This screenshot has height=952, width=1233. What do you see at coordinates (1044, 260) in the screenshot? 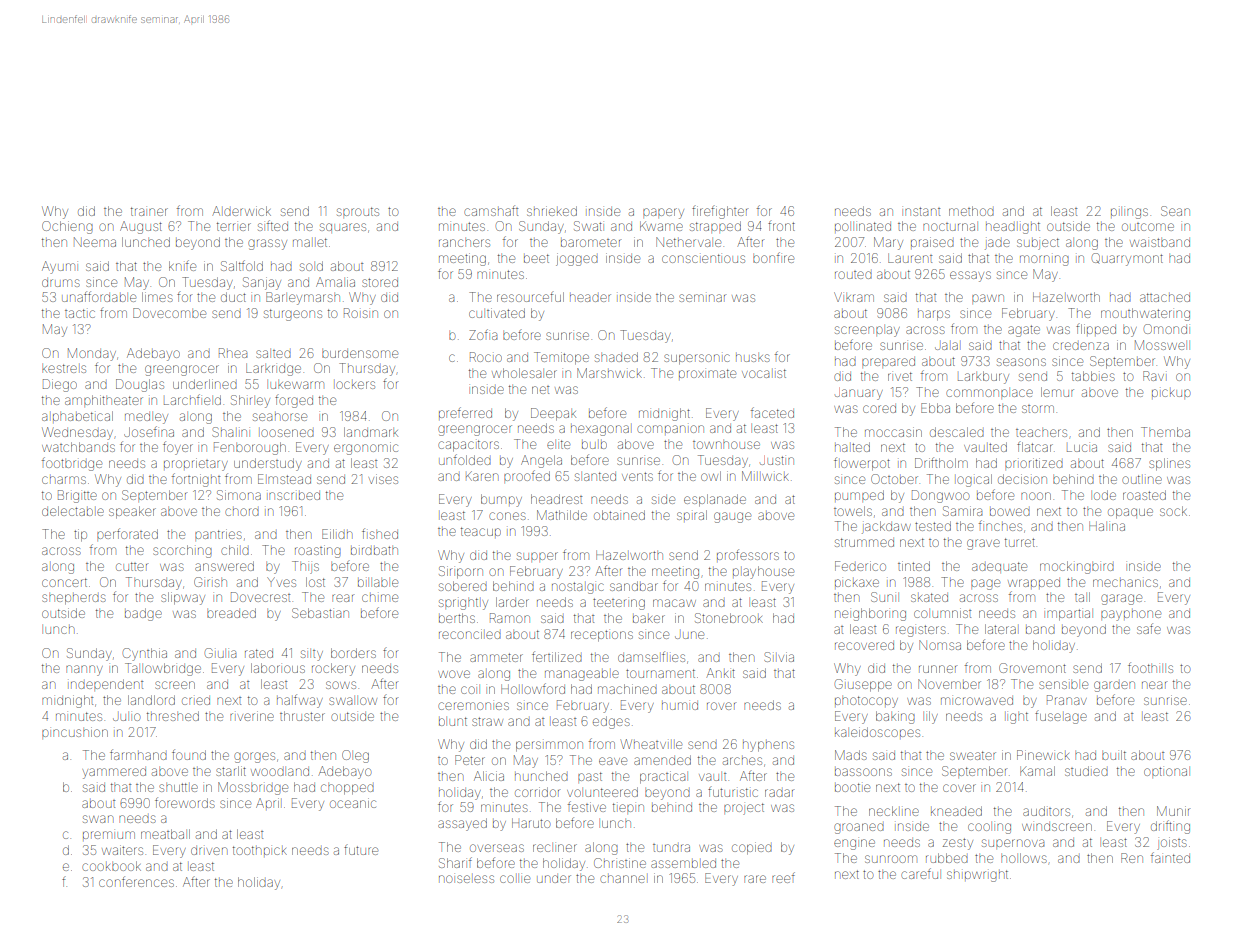
I see `morning` at bounding box center [1044, 260].
